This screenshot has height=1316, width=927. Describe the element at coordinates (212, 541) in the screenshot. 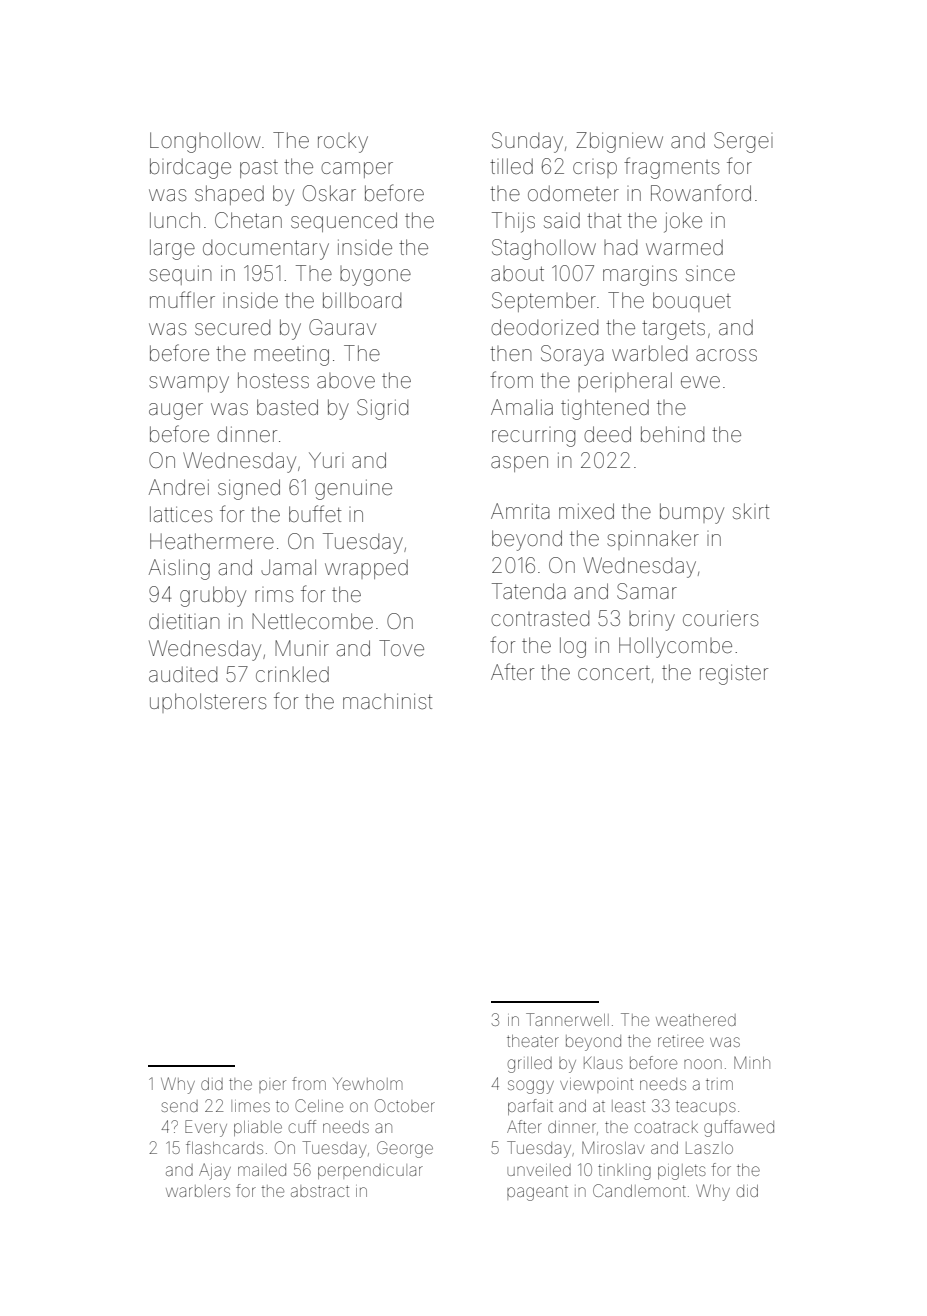

I see `Heathermere` at that location.
